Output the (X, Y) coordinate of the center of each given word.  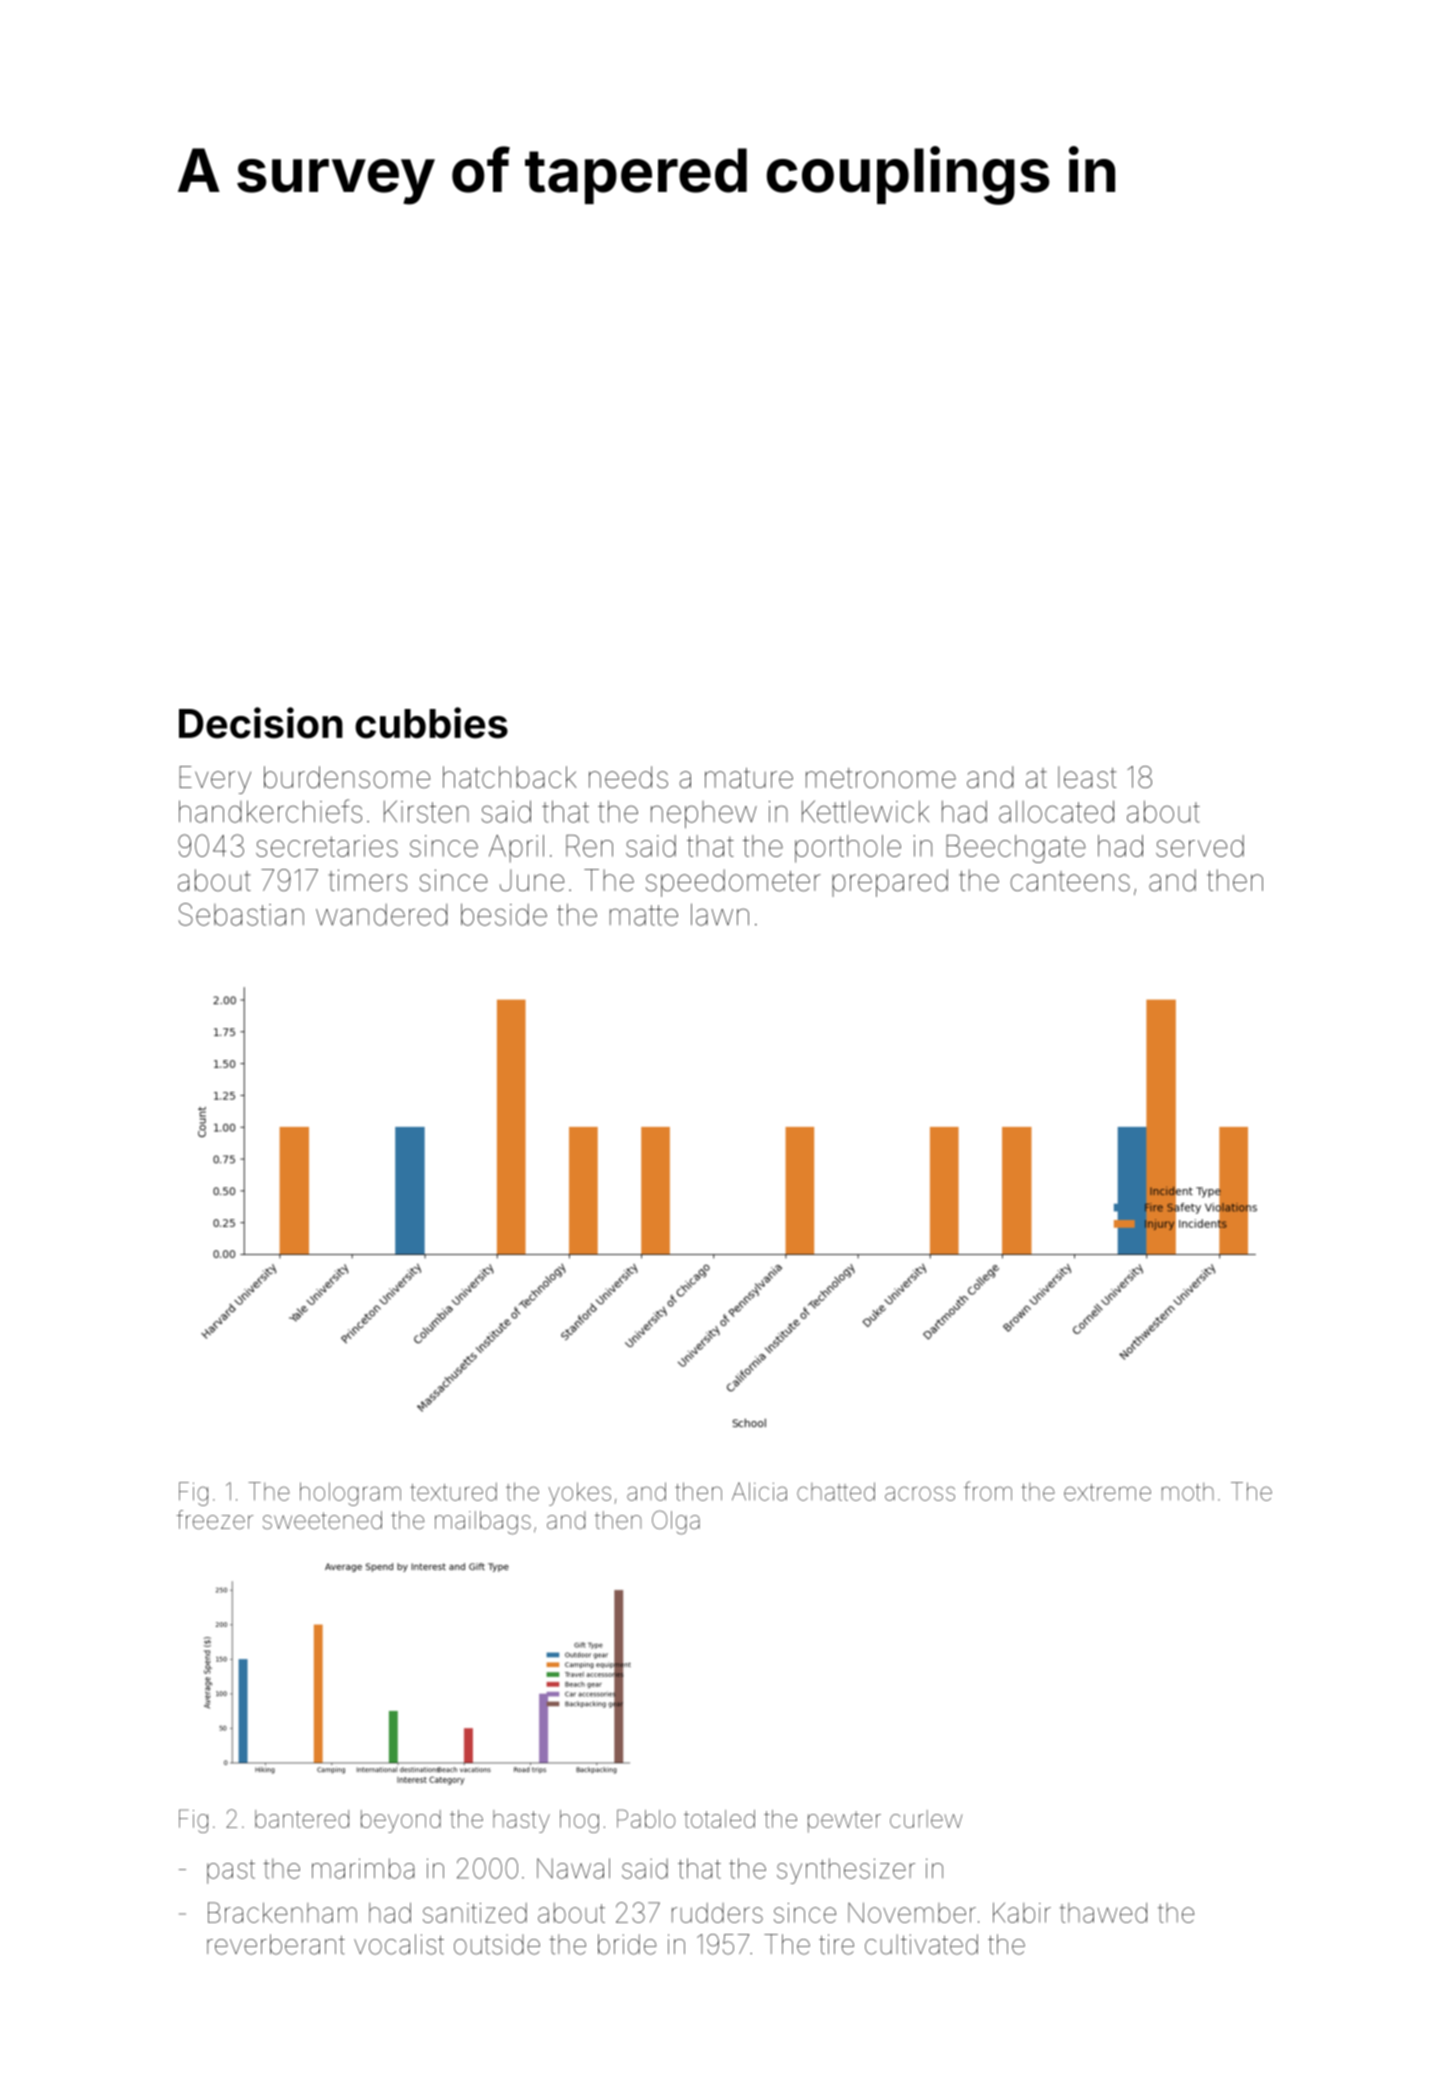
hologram (350, 1494)
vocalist (399, 1944)
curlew (926, 1819)
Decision (261, 723)
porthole (848, 849)
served (1200, 846)
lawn (720, 914)
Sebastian (241, 914)
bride (627, 1944)
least (1087, 777)
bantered (302, 1819)
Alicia (759, 1491)
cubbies (431, 723)
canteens (1070, 881)
